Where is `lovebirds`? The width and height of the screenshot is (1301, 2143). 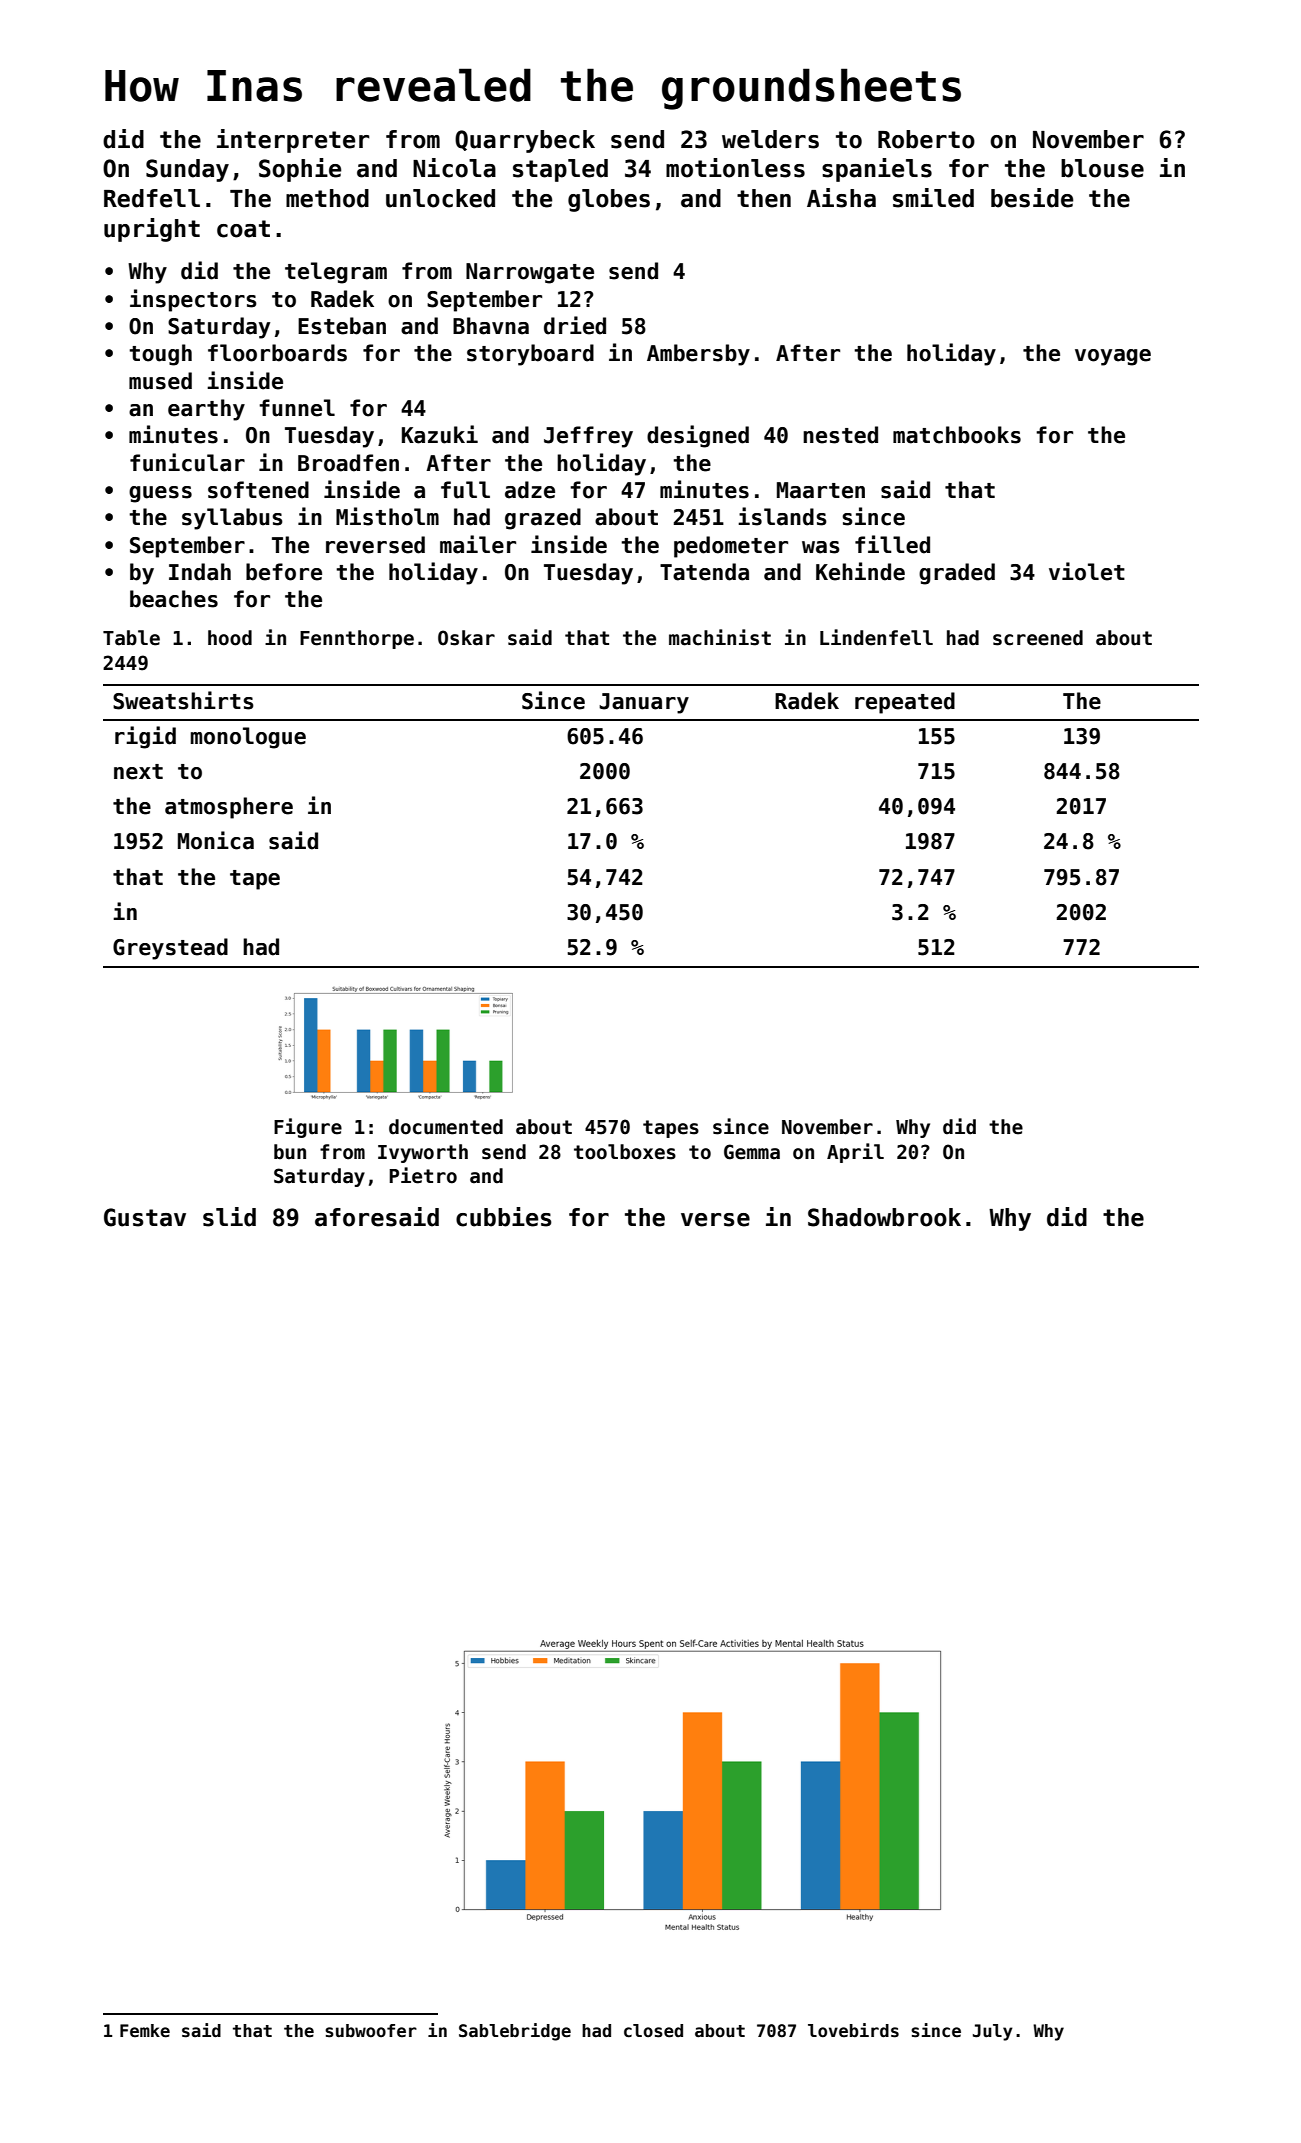 lovebirds is located at coordinates (853, 2030).
